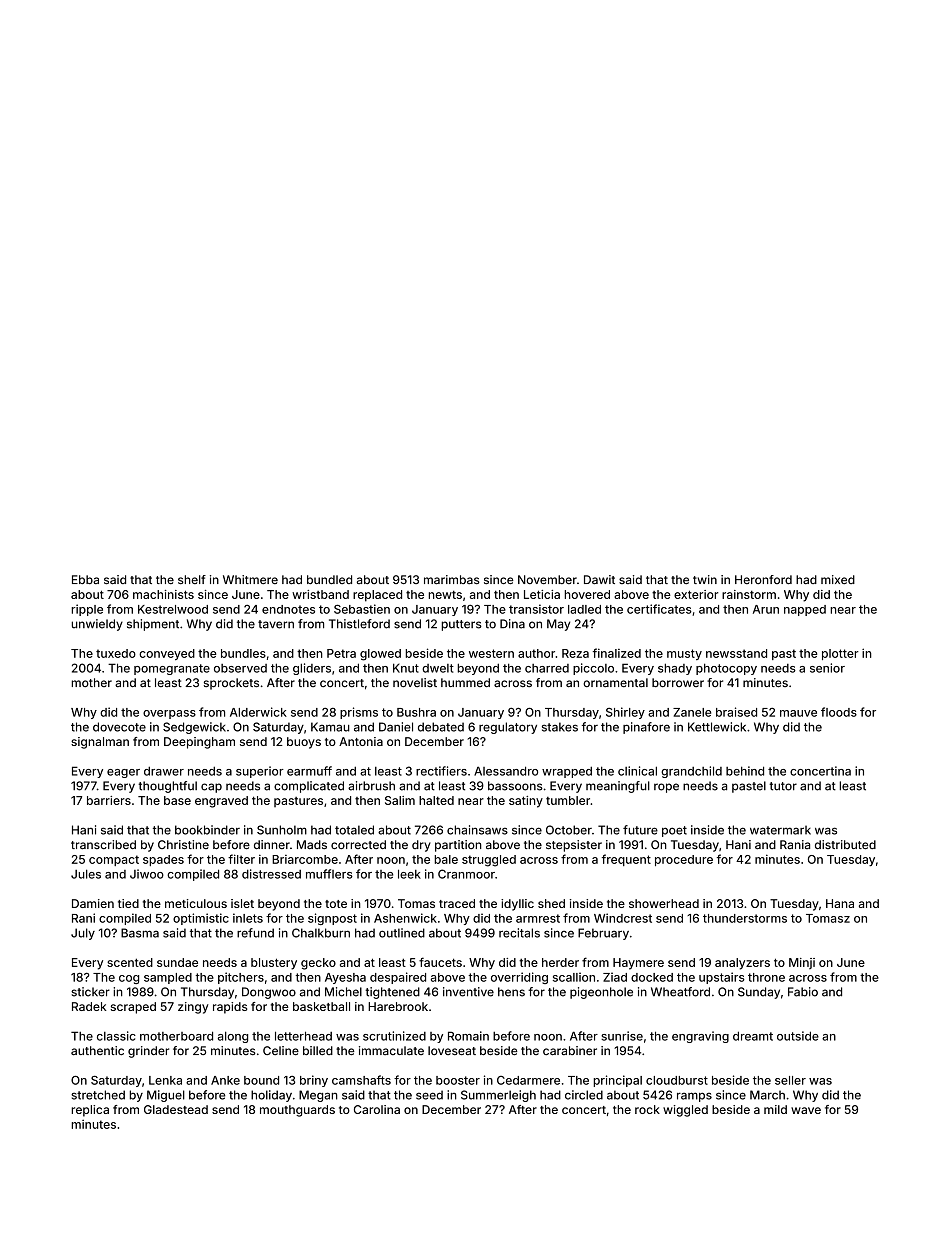 This document has width=952, height=1233. Describe the element at coordinates (568, 800) in the document. I see `tumbler` at that location.
